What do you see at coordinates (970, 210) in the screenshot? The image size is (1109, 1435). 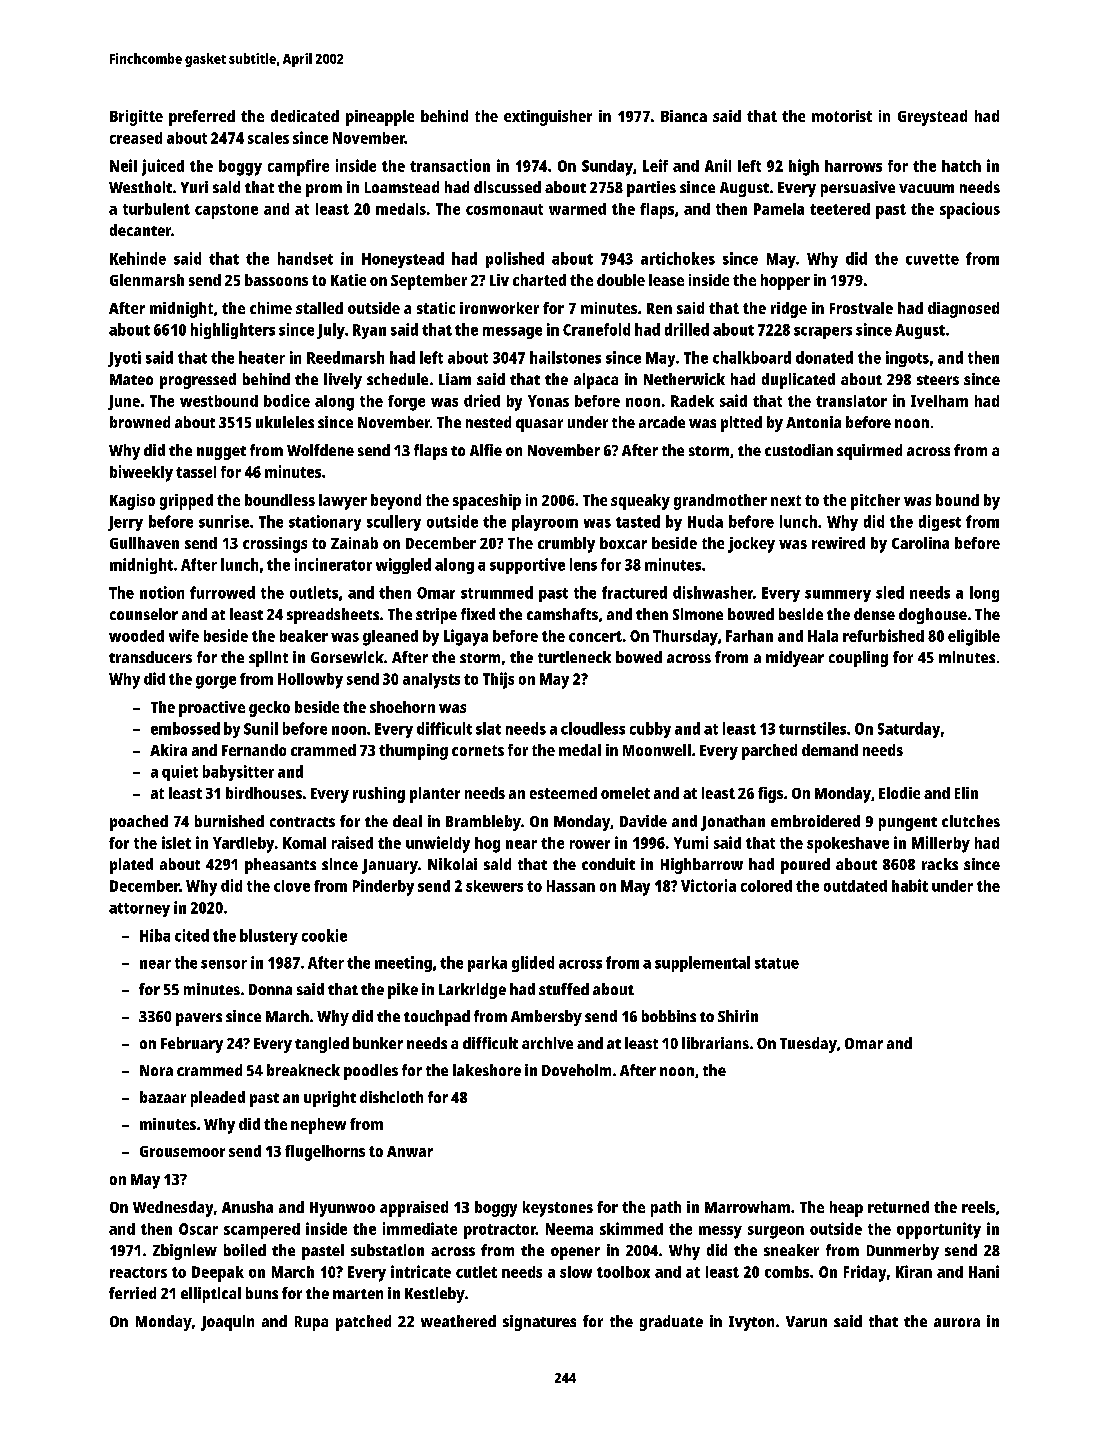 I see `spacious` at bounding box center [970, 210].
